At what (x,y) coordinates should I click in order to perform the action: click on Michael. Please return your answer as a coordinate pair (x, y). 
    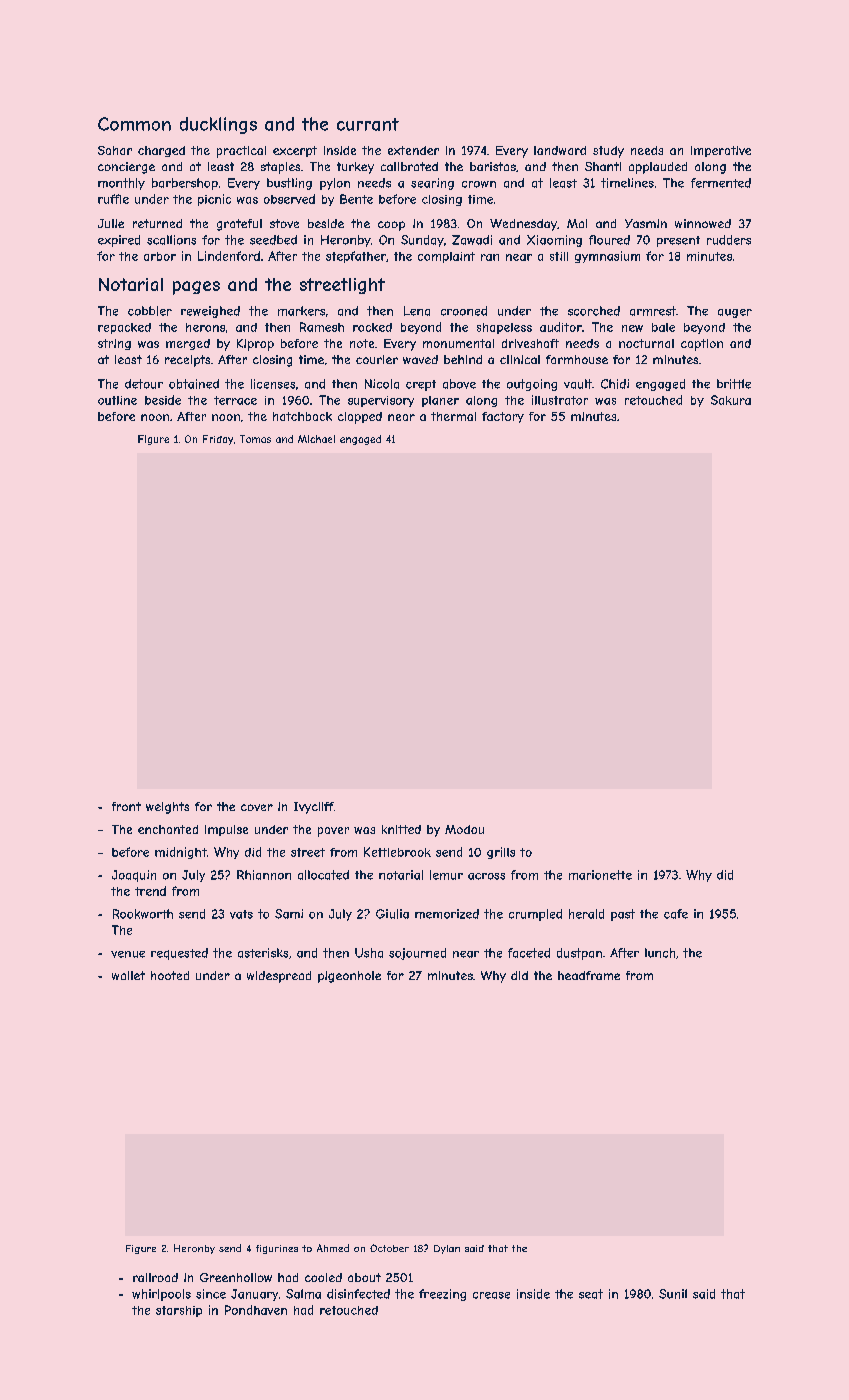
    Looking at the image, I should click on (316, 439).
